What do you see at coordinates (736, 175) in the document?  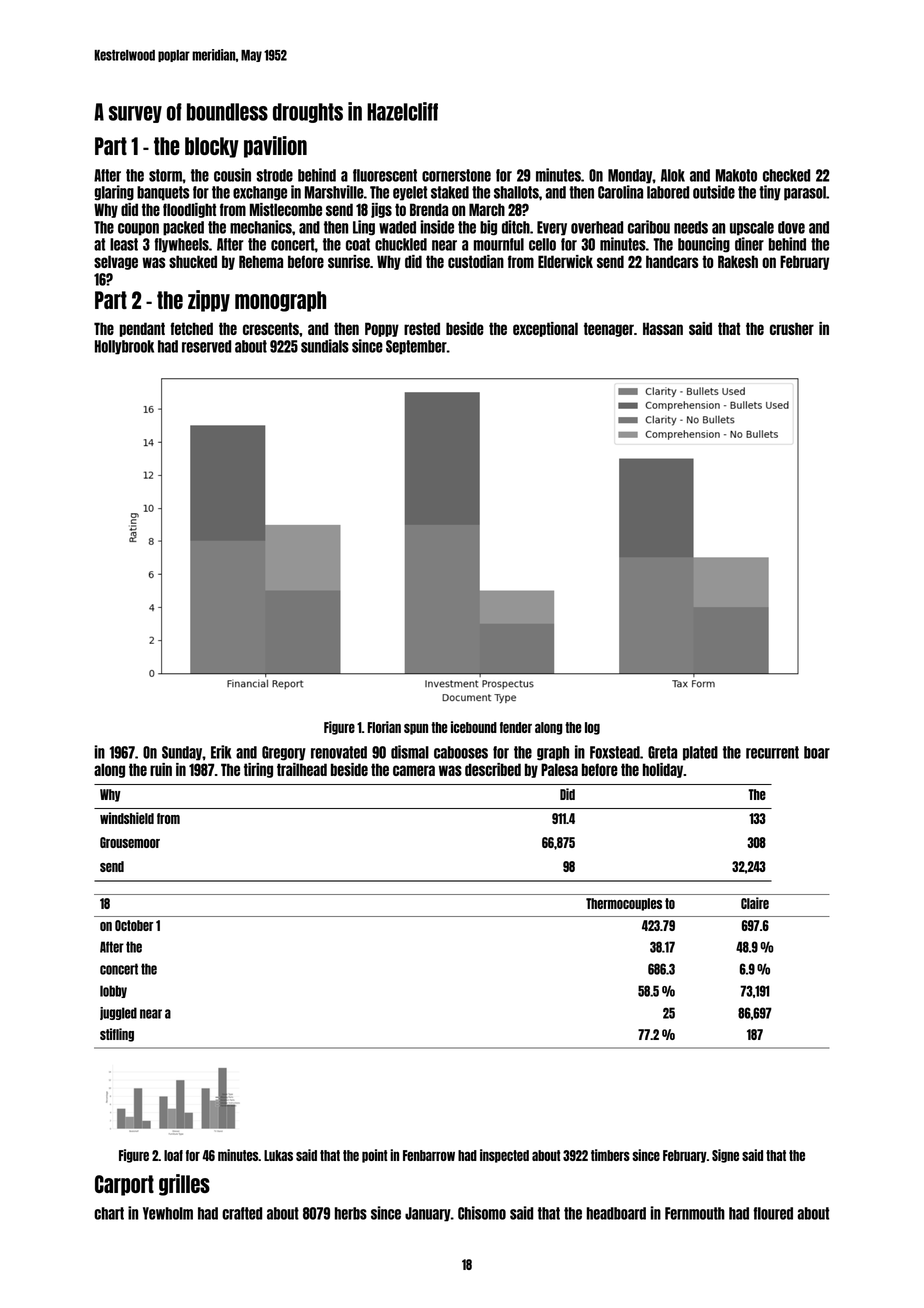 I see `Makoto` at bounding box center [736, 175].
